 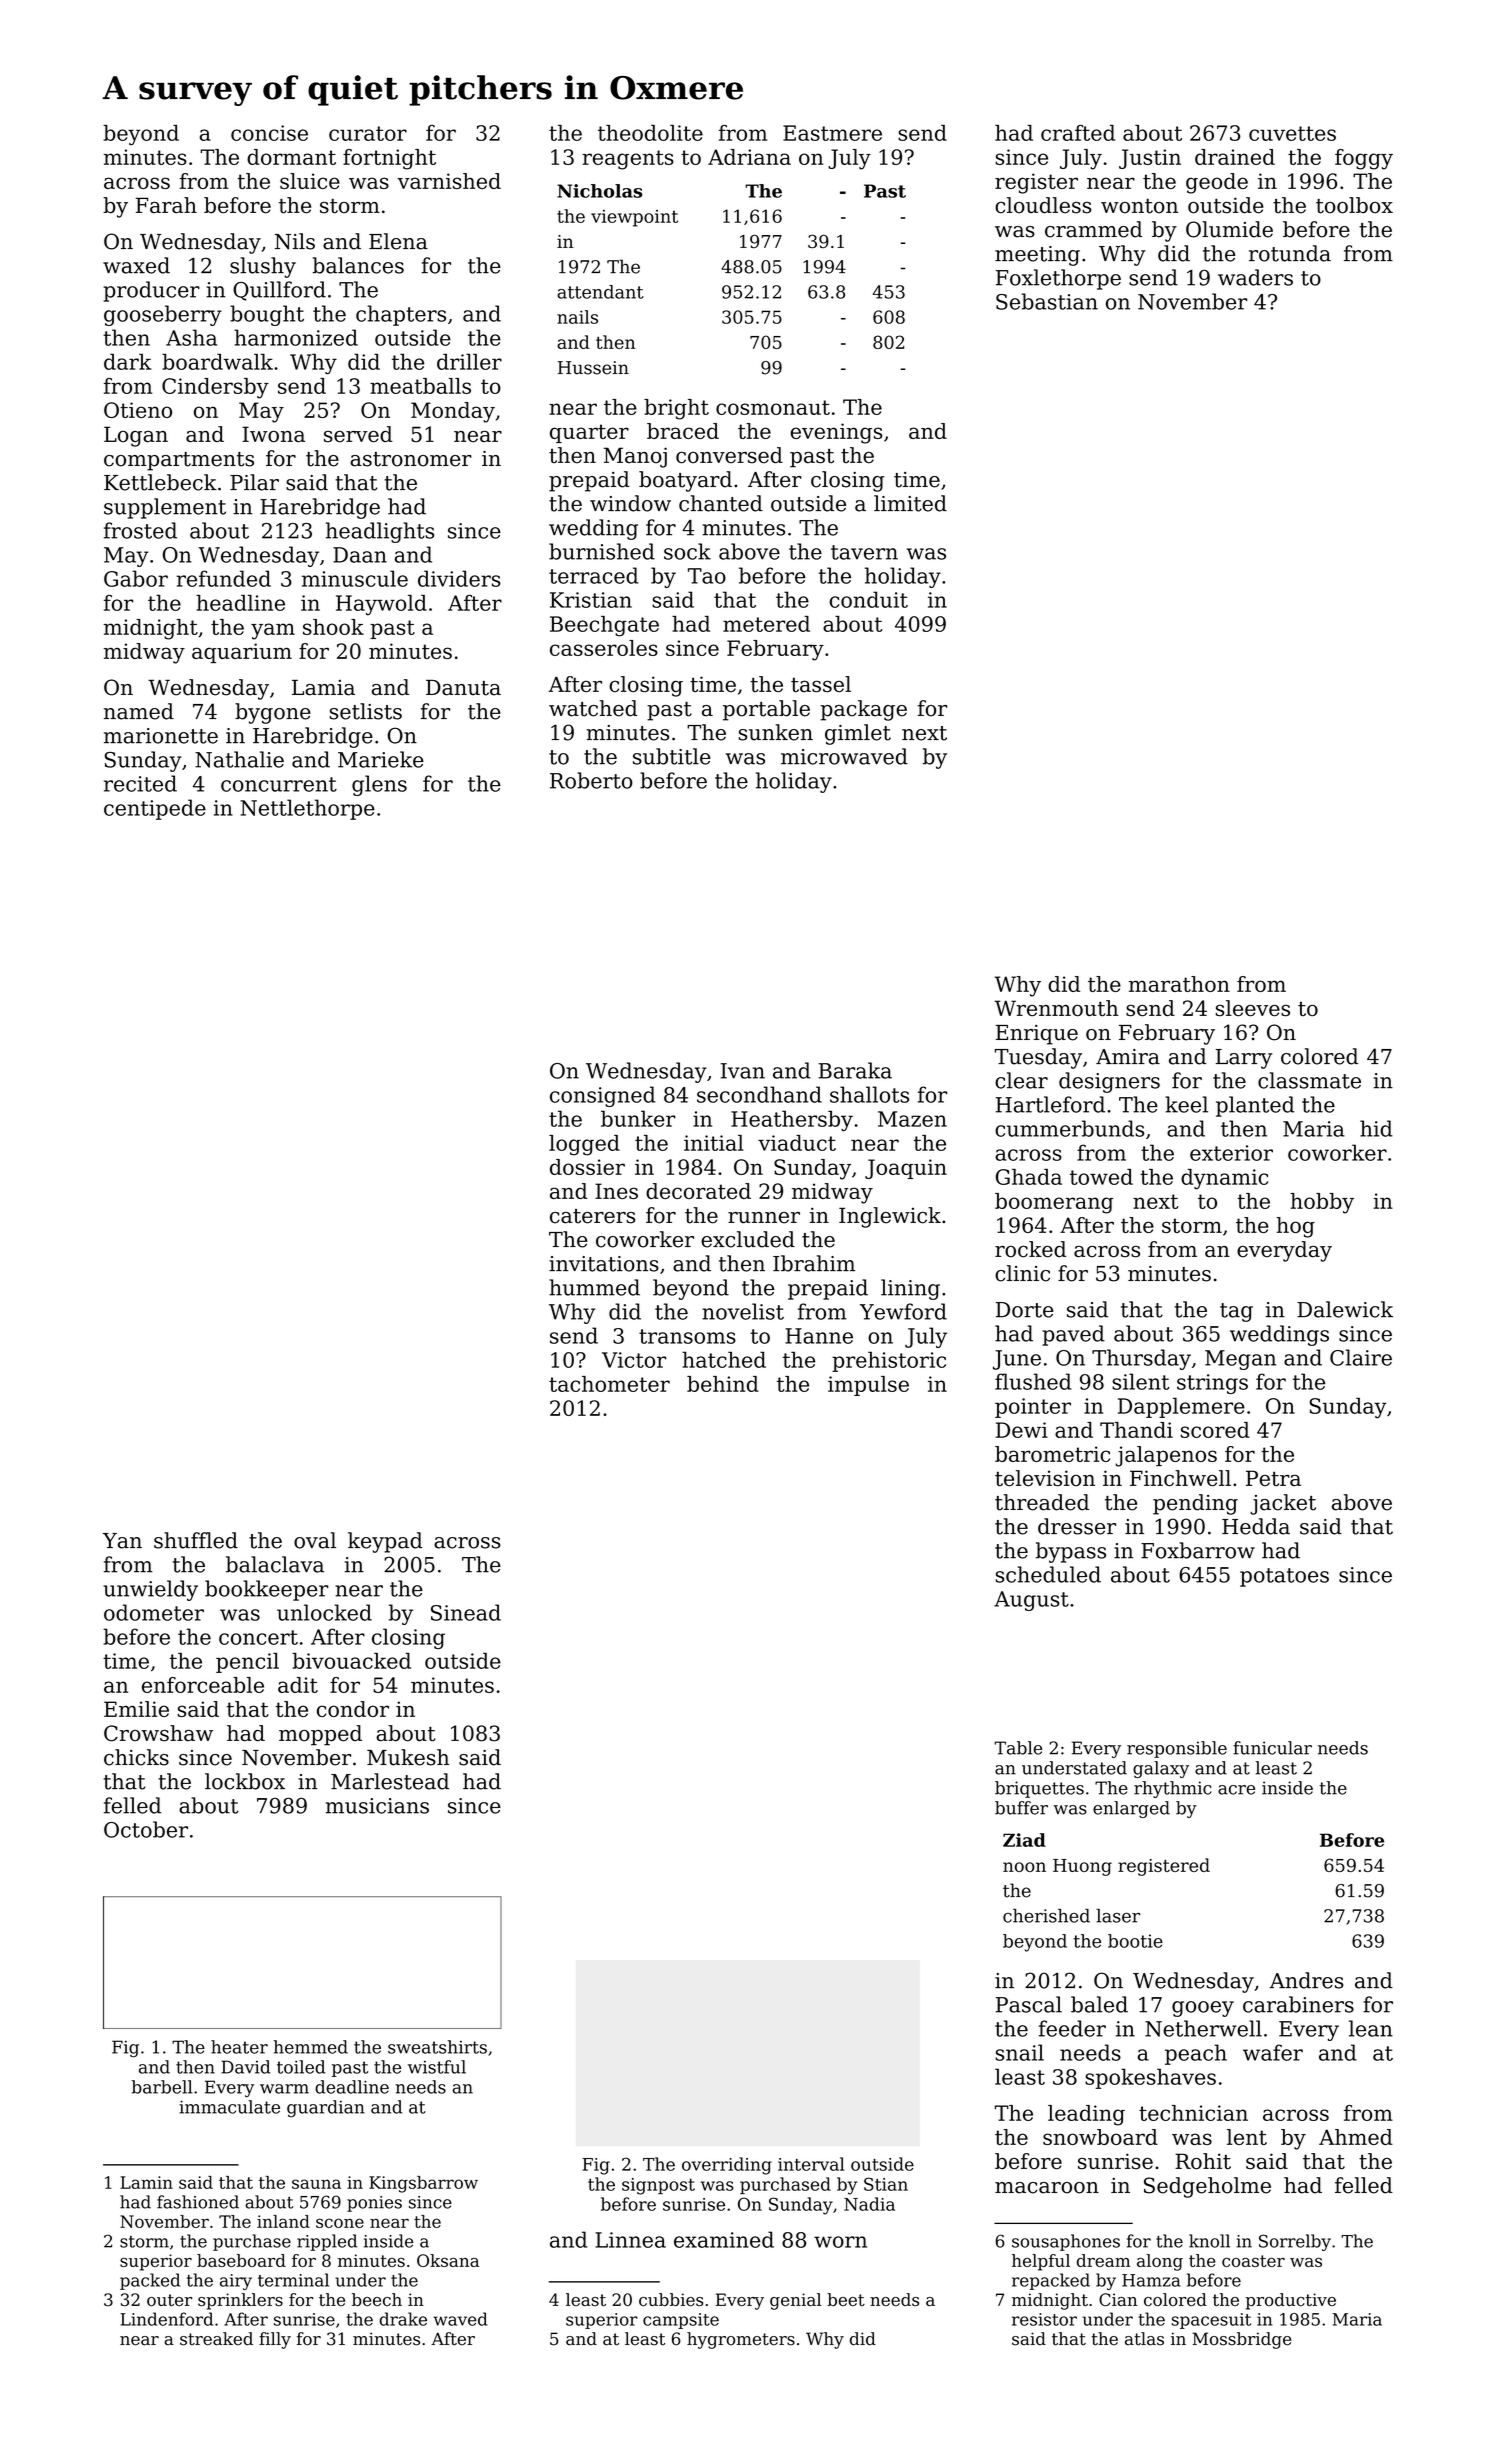 What do you see at coordinates (1161, 1769) in the screenshot?
I see `galaxy` at bounding box center [1161, 1769].
